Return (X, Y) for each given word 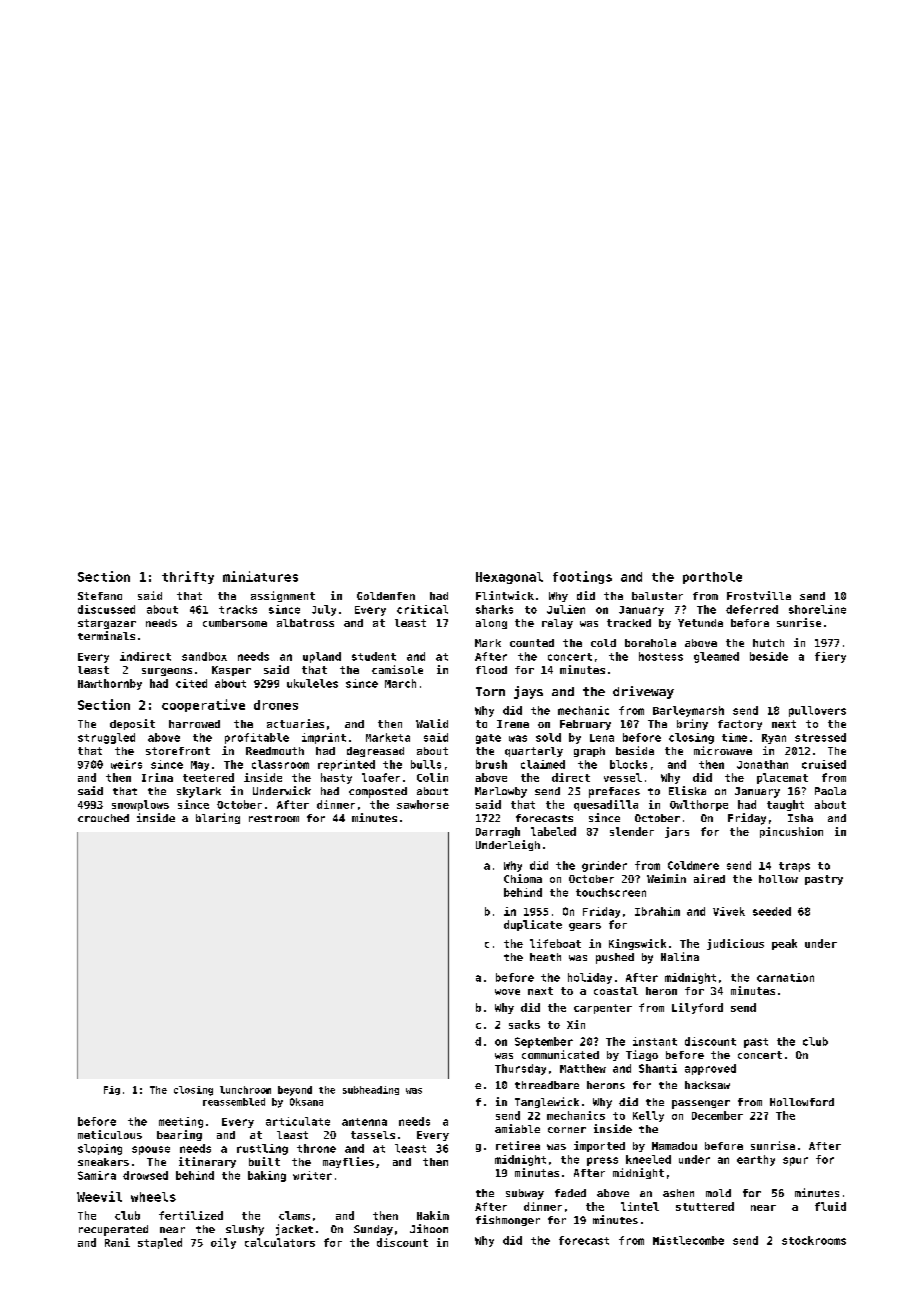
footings (582, 577)
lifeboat (555, 943)
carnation (785, 977)
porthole (712, 578)
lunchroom (245, 1090)
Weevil (99, 1196)
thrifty (188, 577)
